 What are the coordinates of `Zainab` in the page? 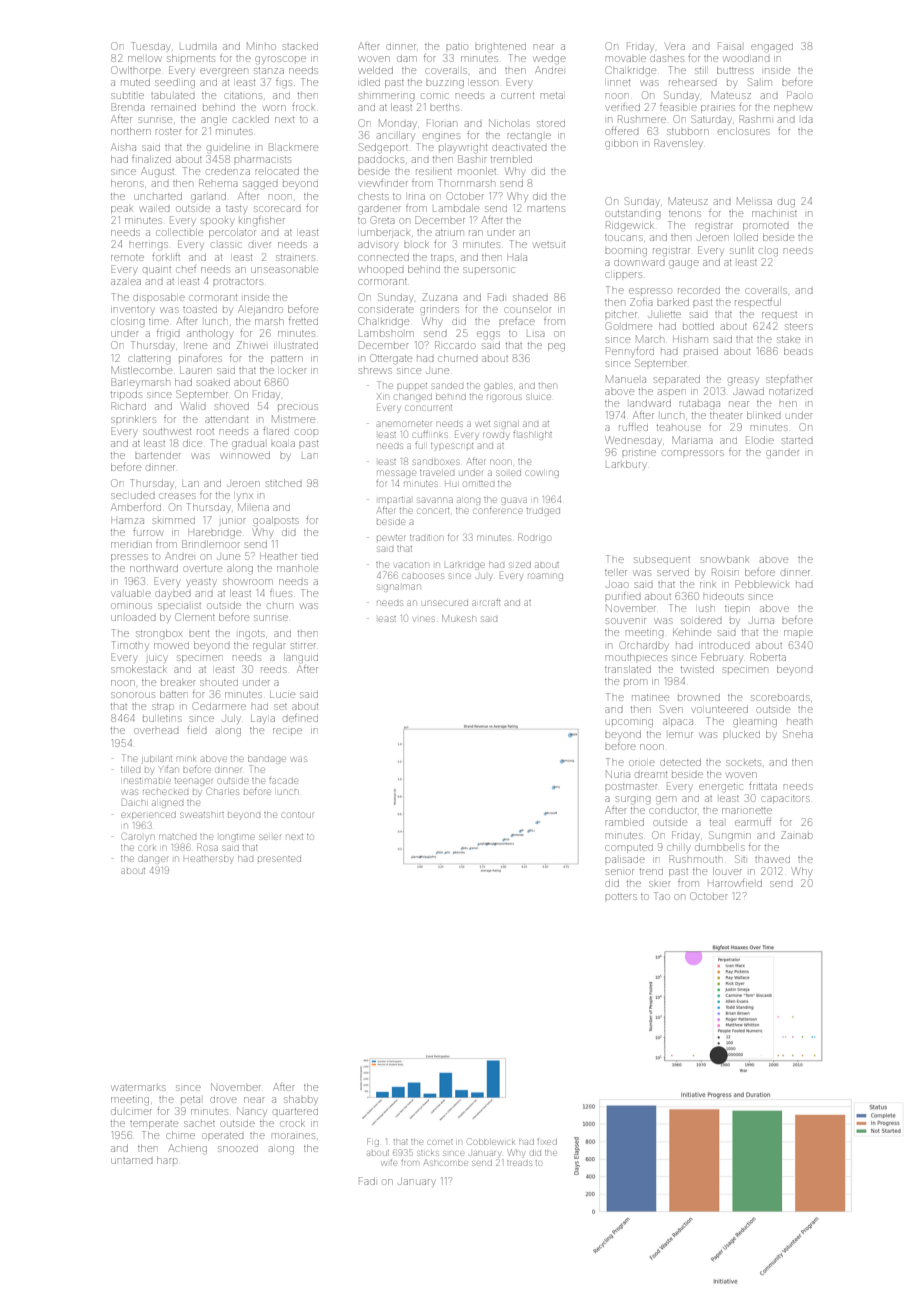 It's located at (797, 835).
